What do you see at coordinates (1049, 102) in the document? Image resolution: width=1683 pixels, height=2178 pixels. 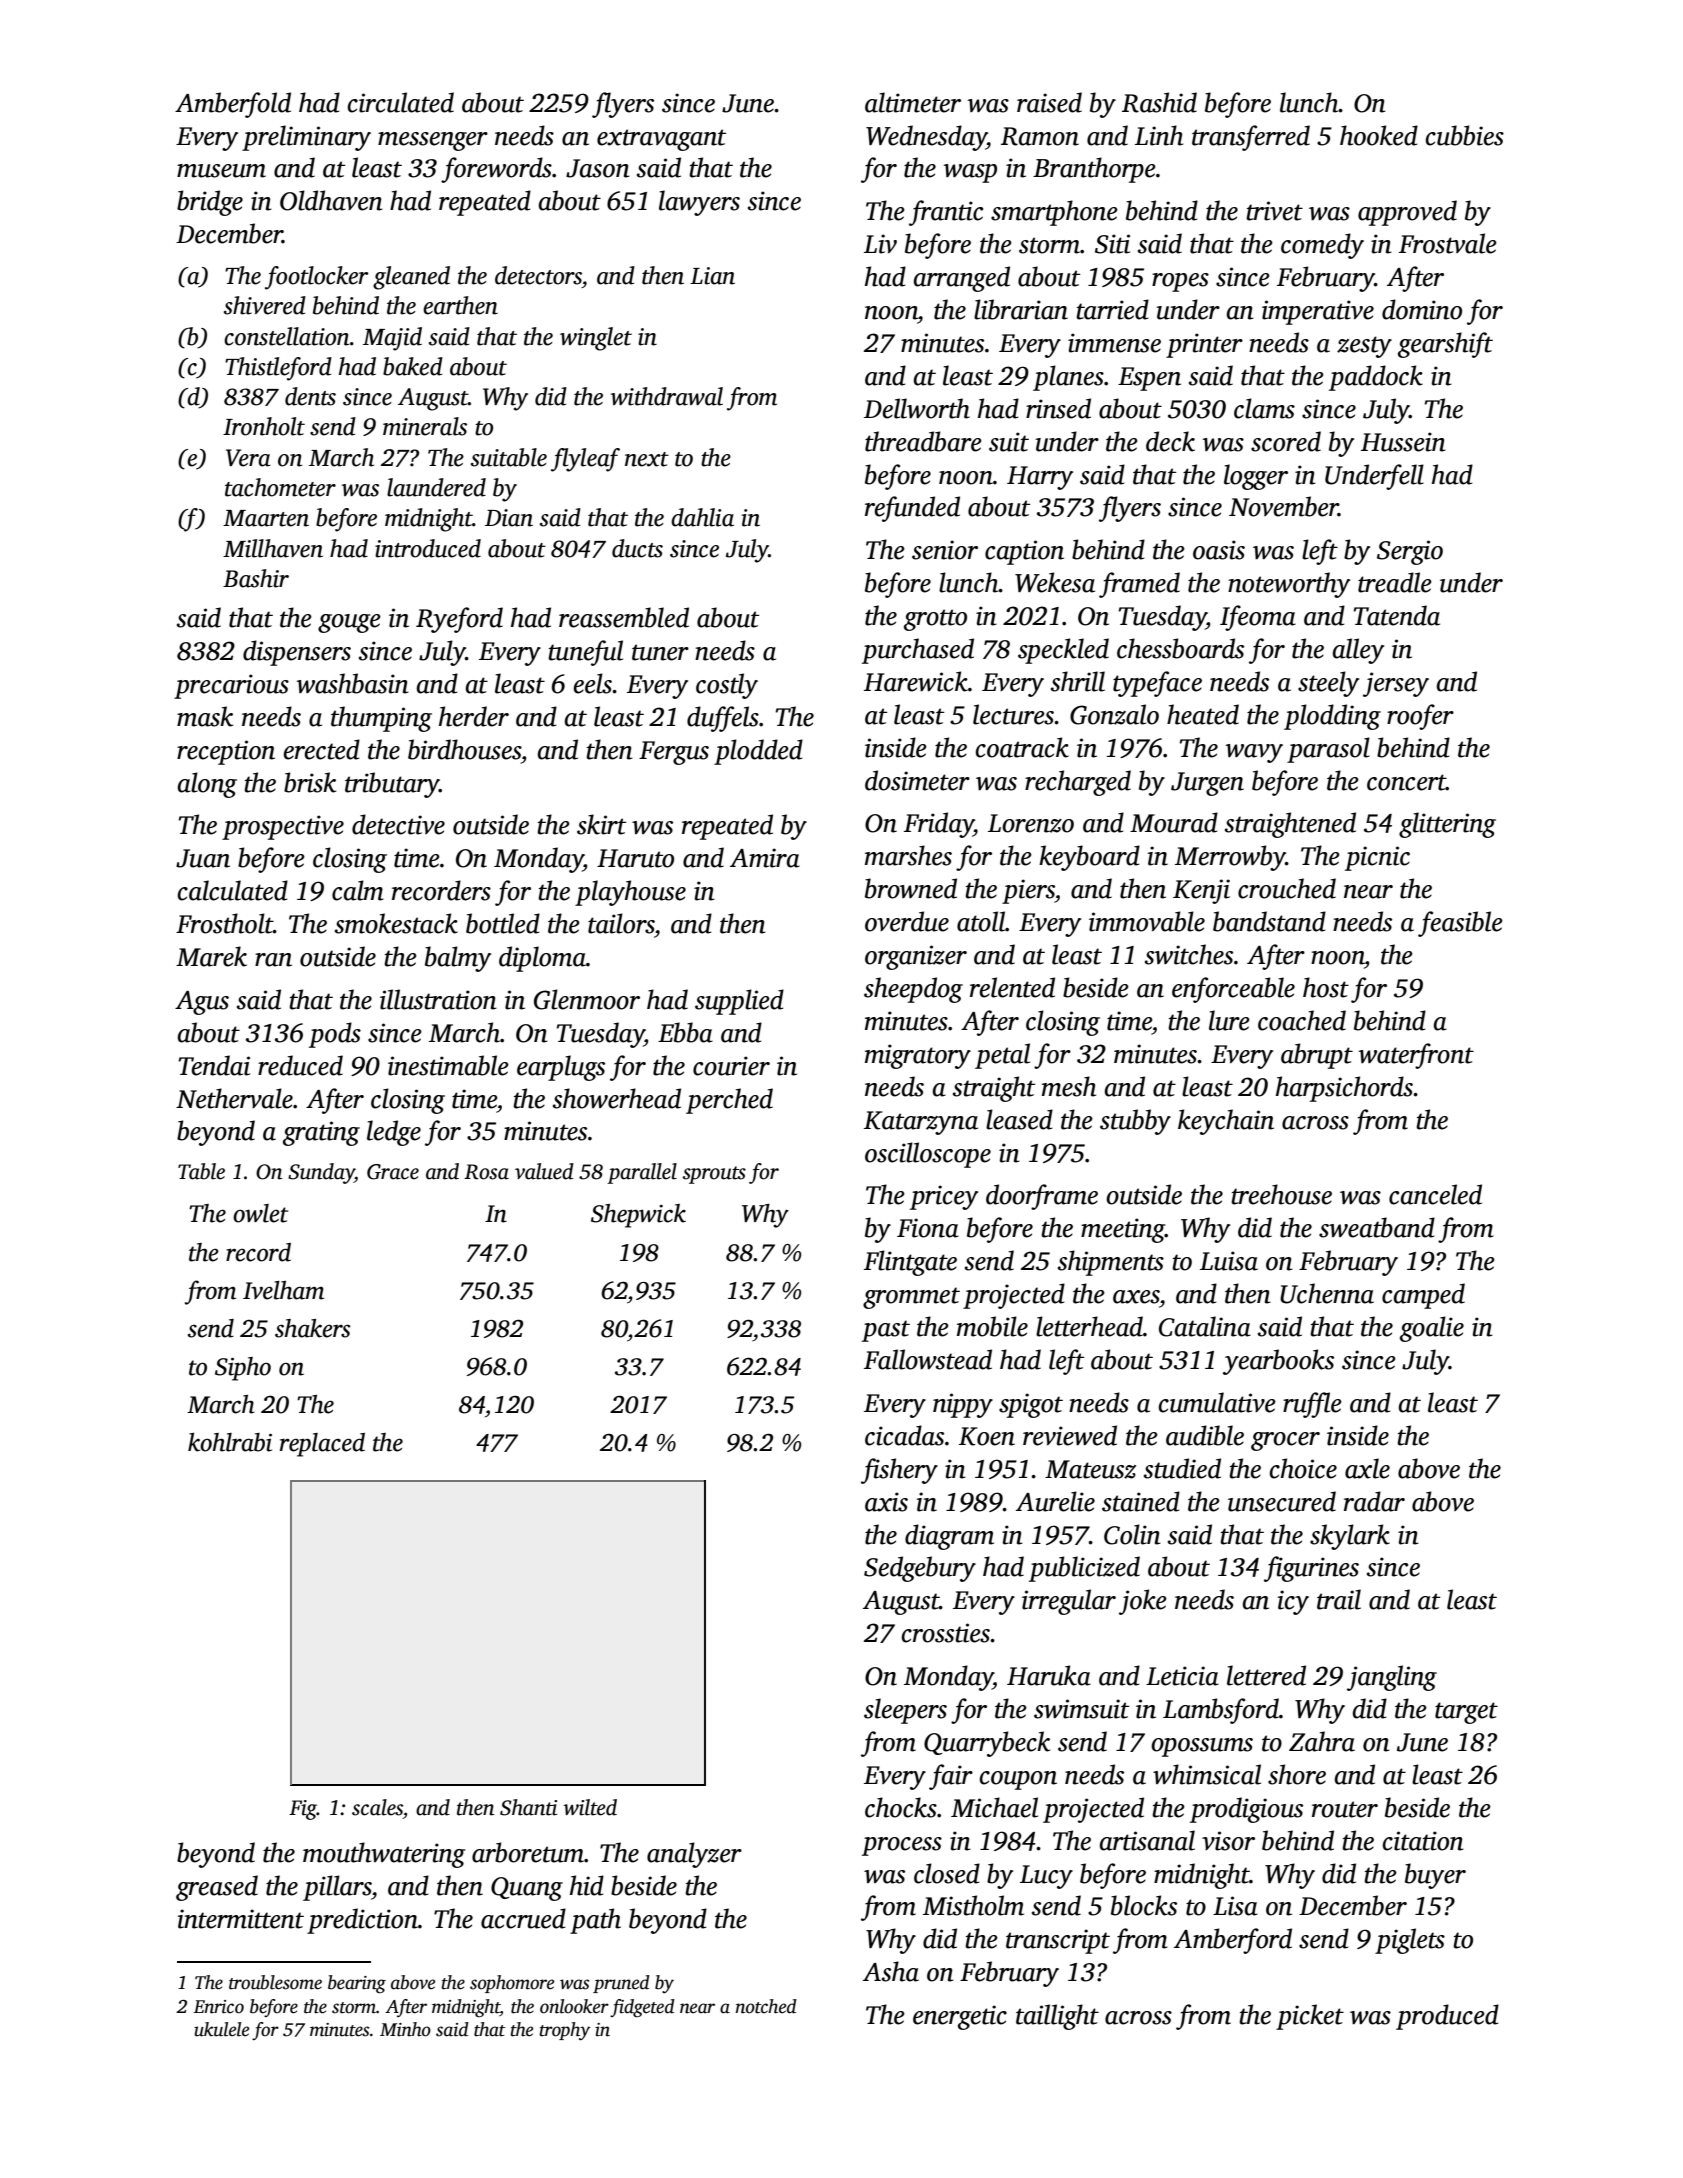 I see `raised` at bounding box center [1049, 102].
